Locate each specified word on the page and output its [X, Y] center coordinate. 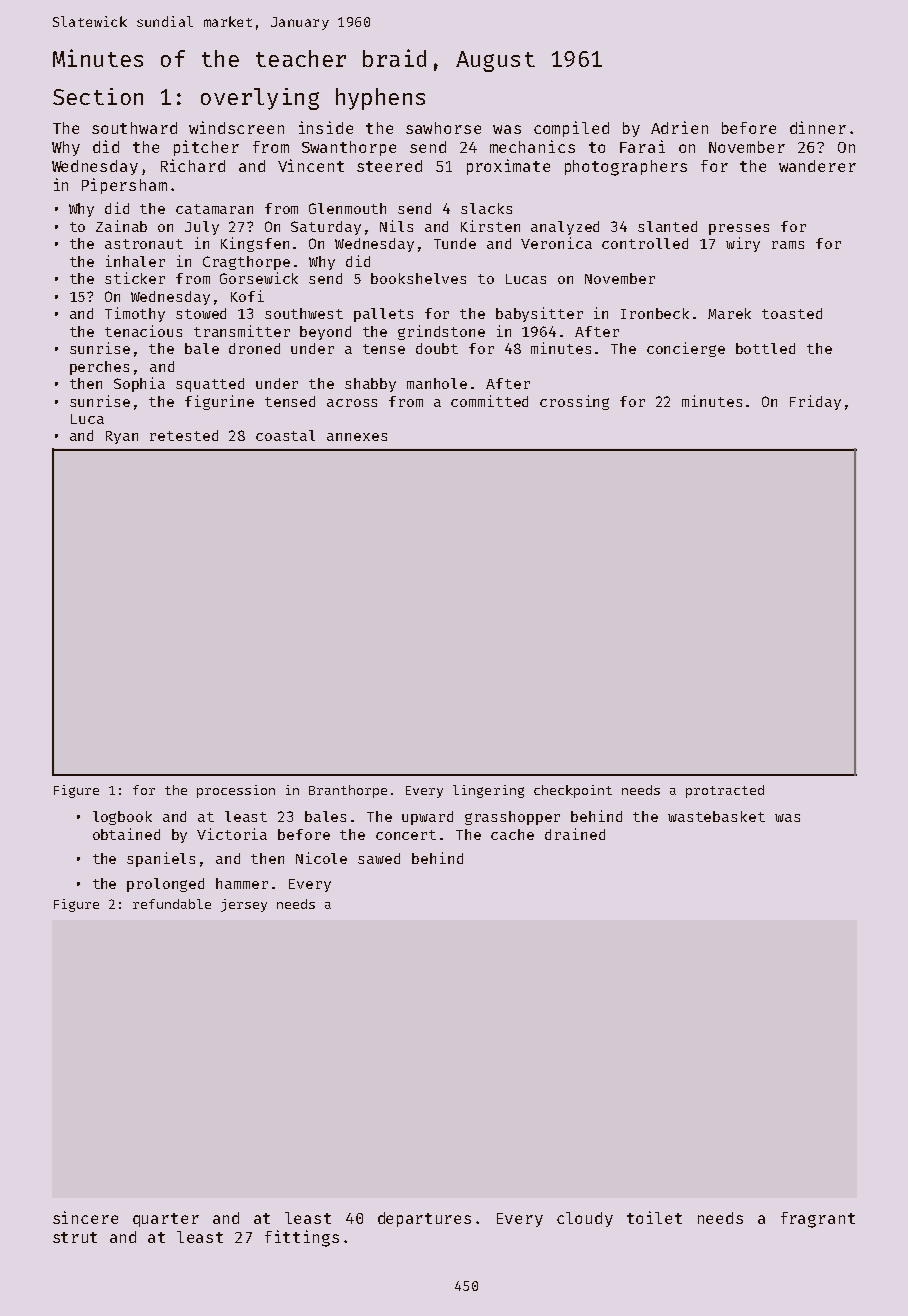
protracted [725, 791]
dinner [818, 127]
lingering [488, 791]
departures [424, 1219]
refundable [172, 904]
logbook [122, 818]
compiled [571, 129]
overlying [260, 99]
